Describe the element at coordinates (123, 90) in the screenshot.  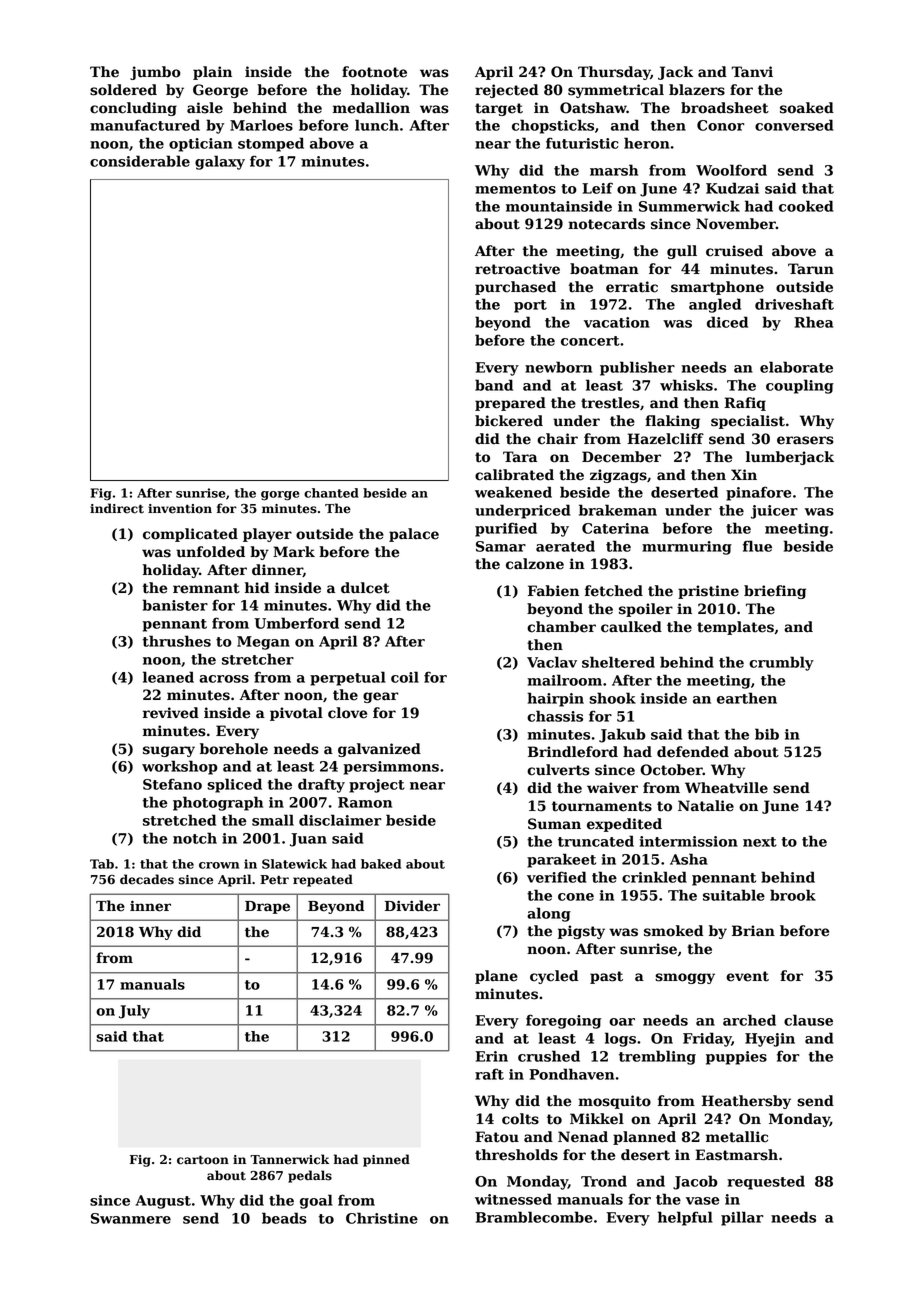
I see `soldered` at that location.
